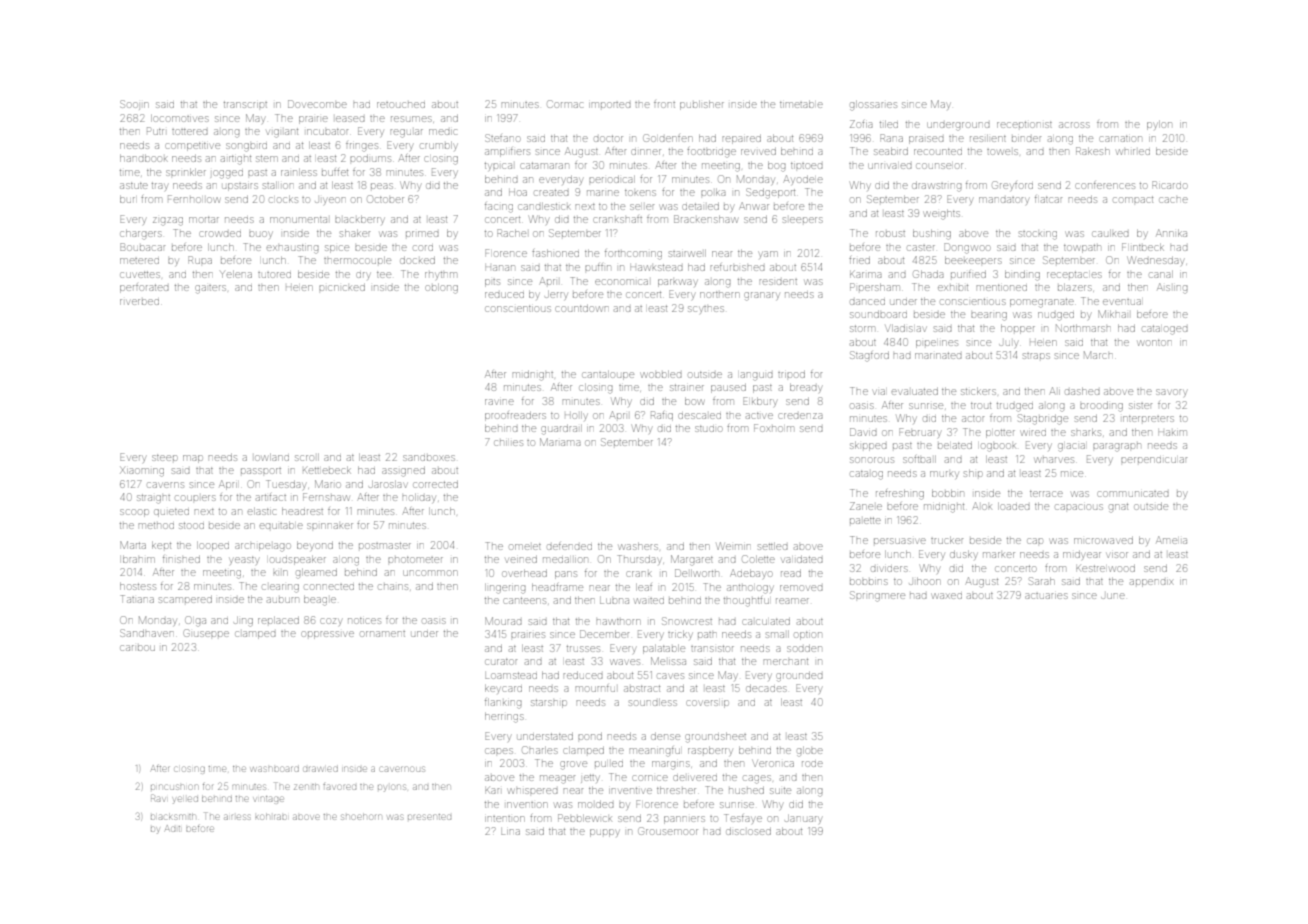 The image size is (1308, 924). I want to click on Loamstead, so click(511, 676).
